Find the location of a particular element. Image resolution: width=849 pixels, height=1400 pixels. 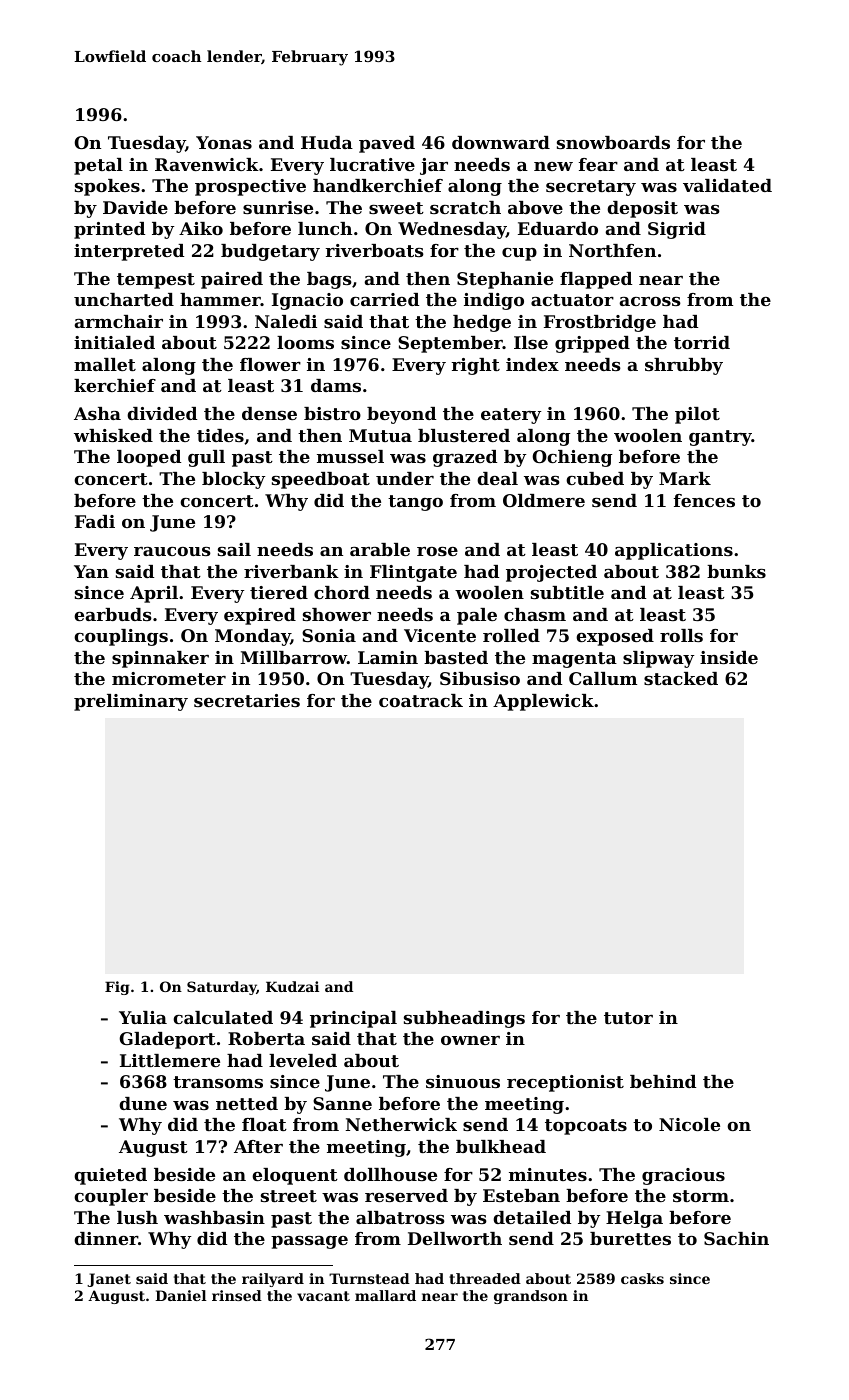

Fig is located at coordinates (117, 988).
